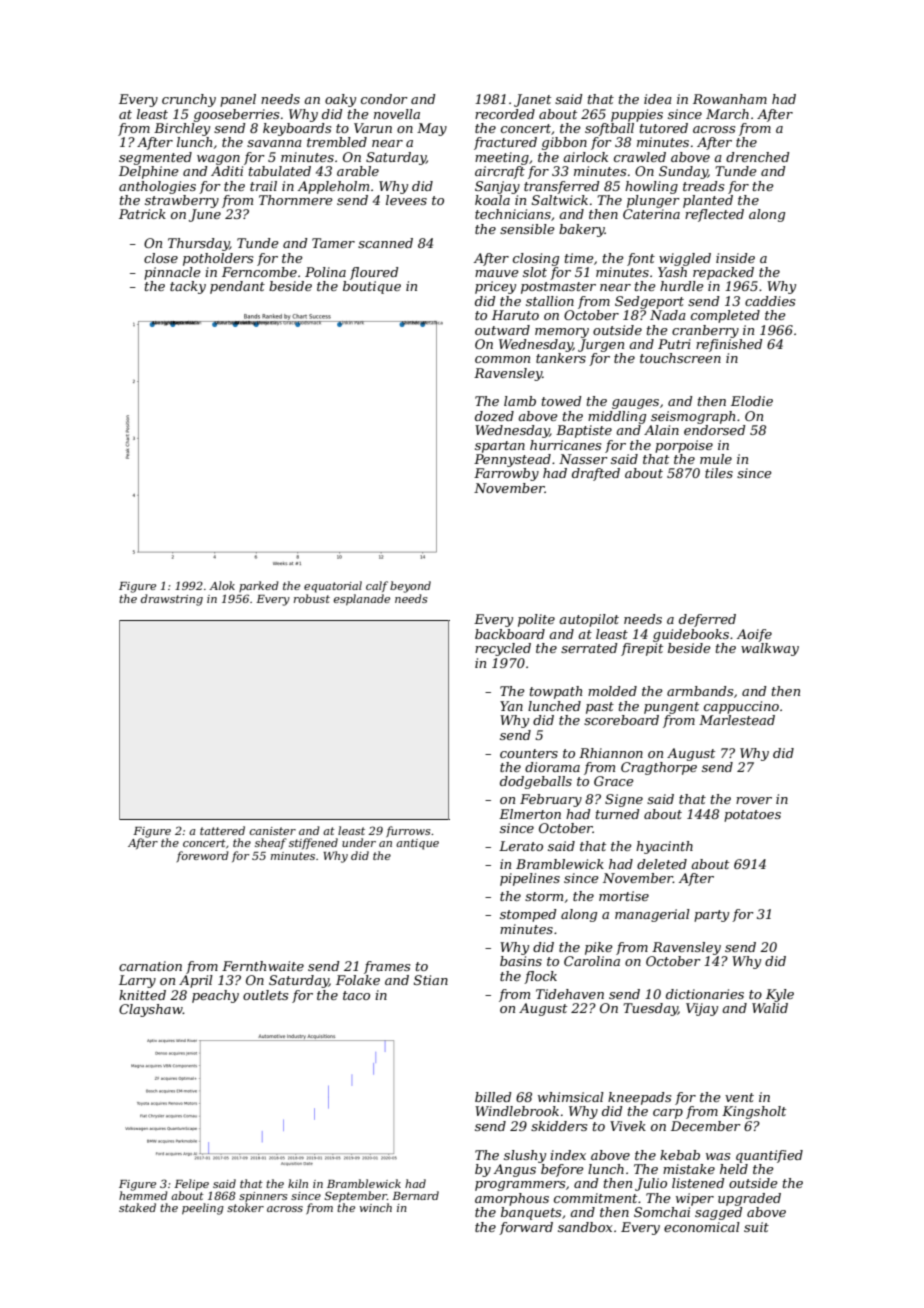  Describe the element at coordinates (222, 830) in the screenshot. I see `tattered` at that location.
